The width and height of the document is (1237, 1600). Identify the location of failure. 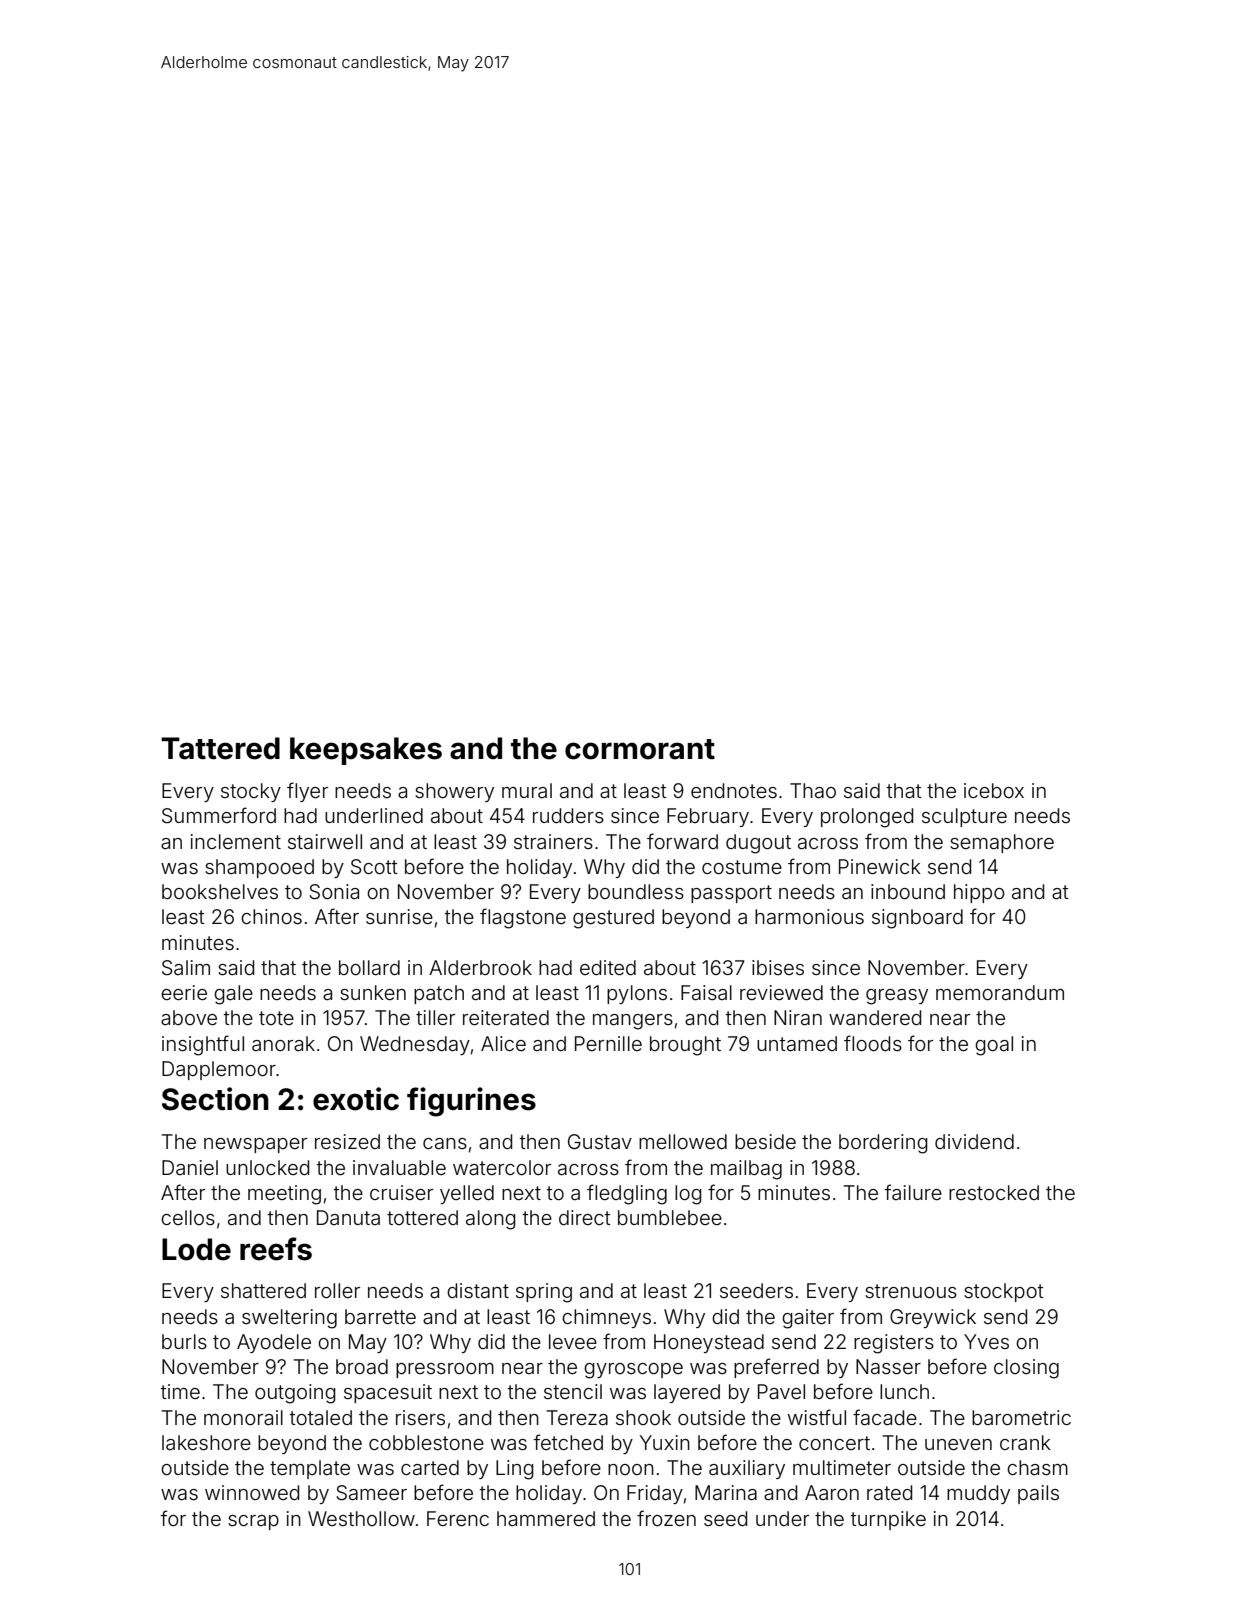
(913, 1192).
